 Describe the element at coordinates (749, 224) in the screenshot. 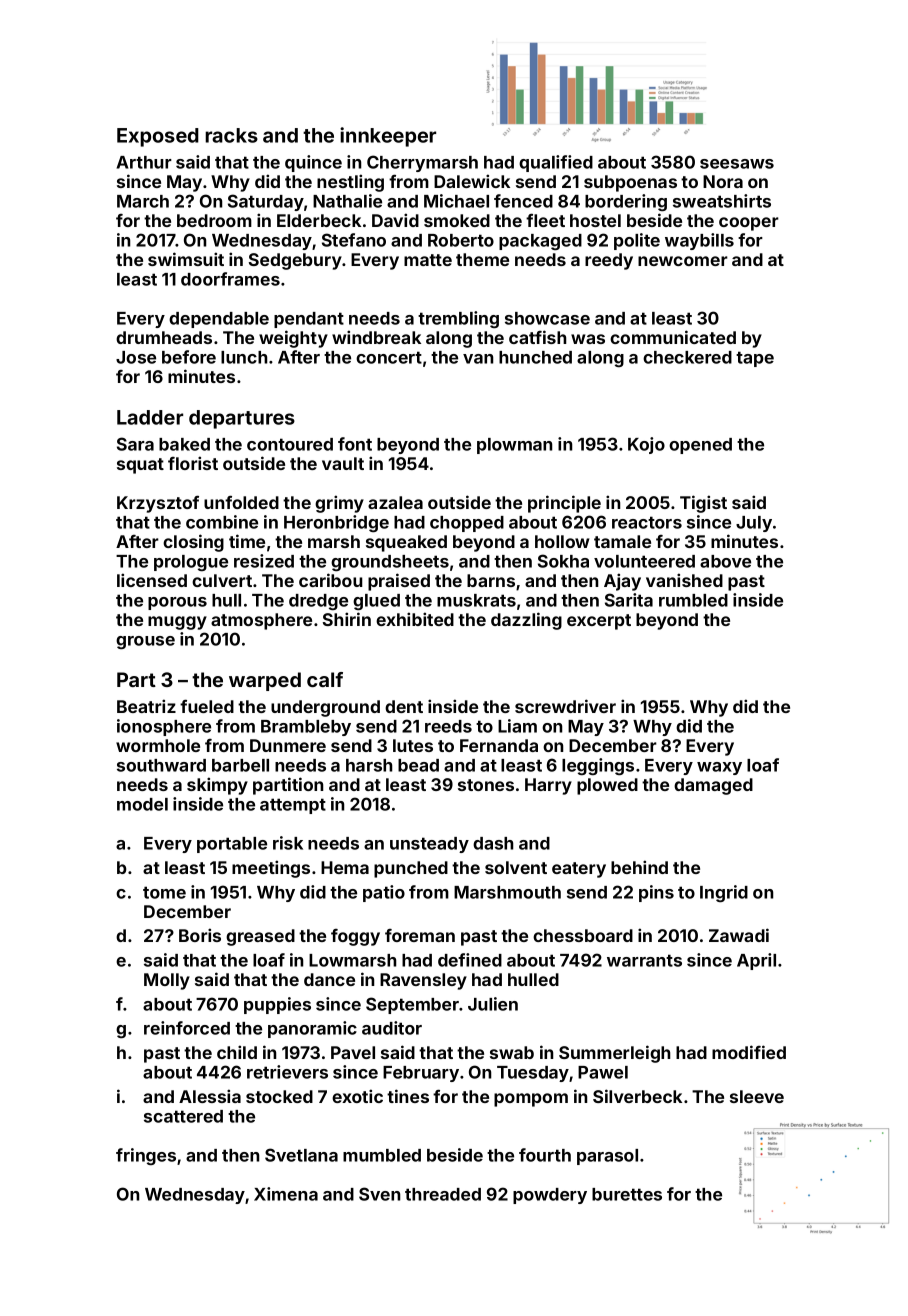

I see `cooper` at that location.
